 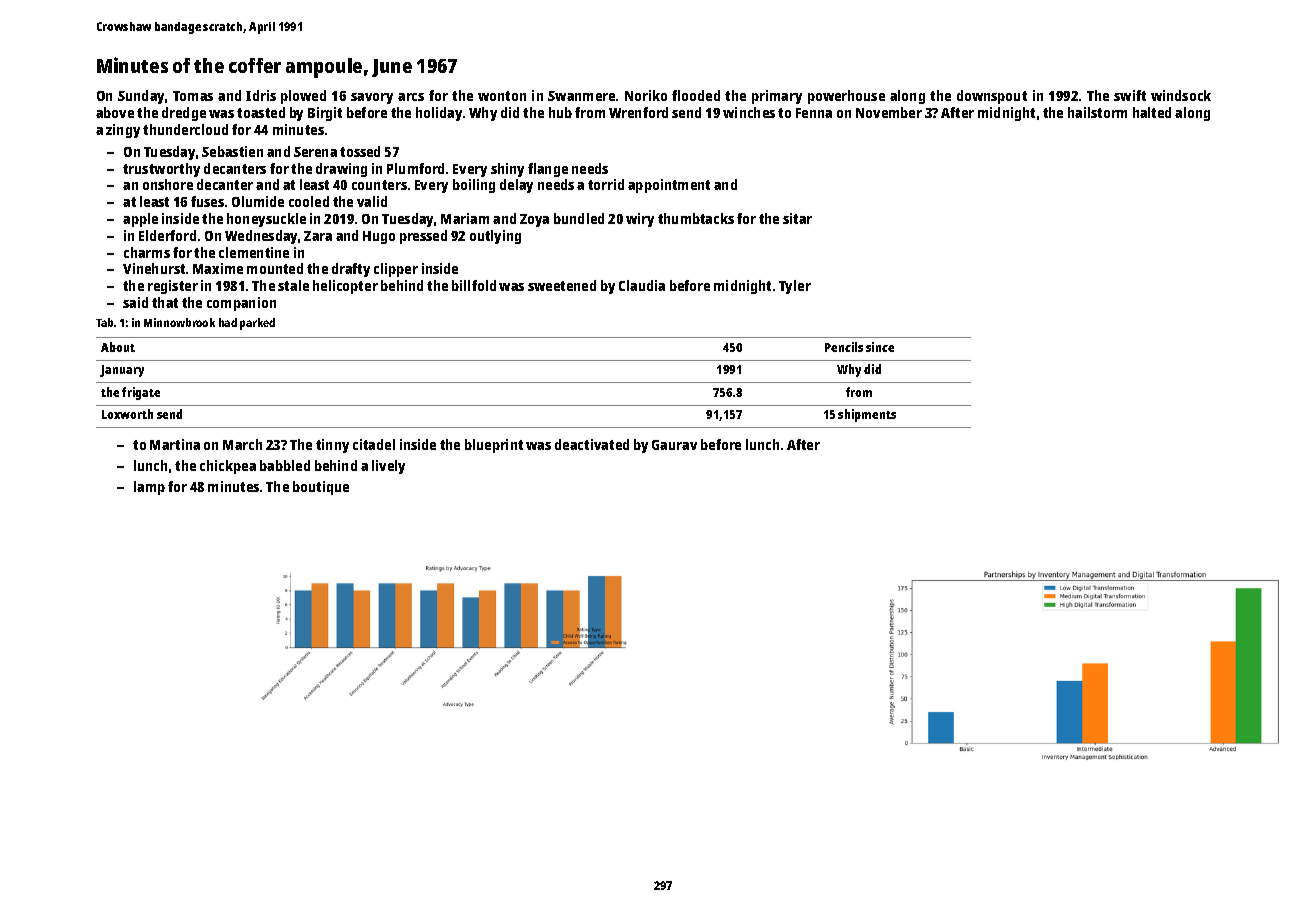 I want to click on Vinehurst, so click(x=154, y=268).
